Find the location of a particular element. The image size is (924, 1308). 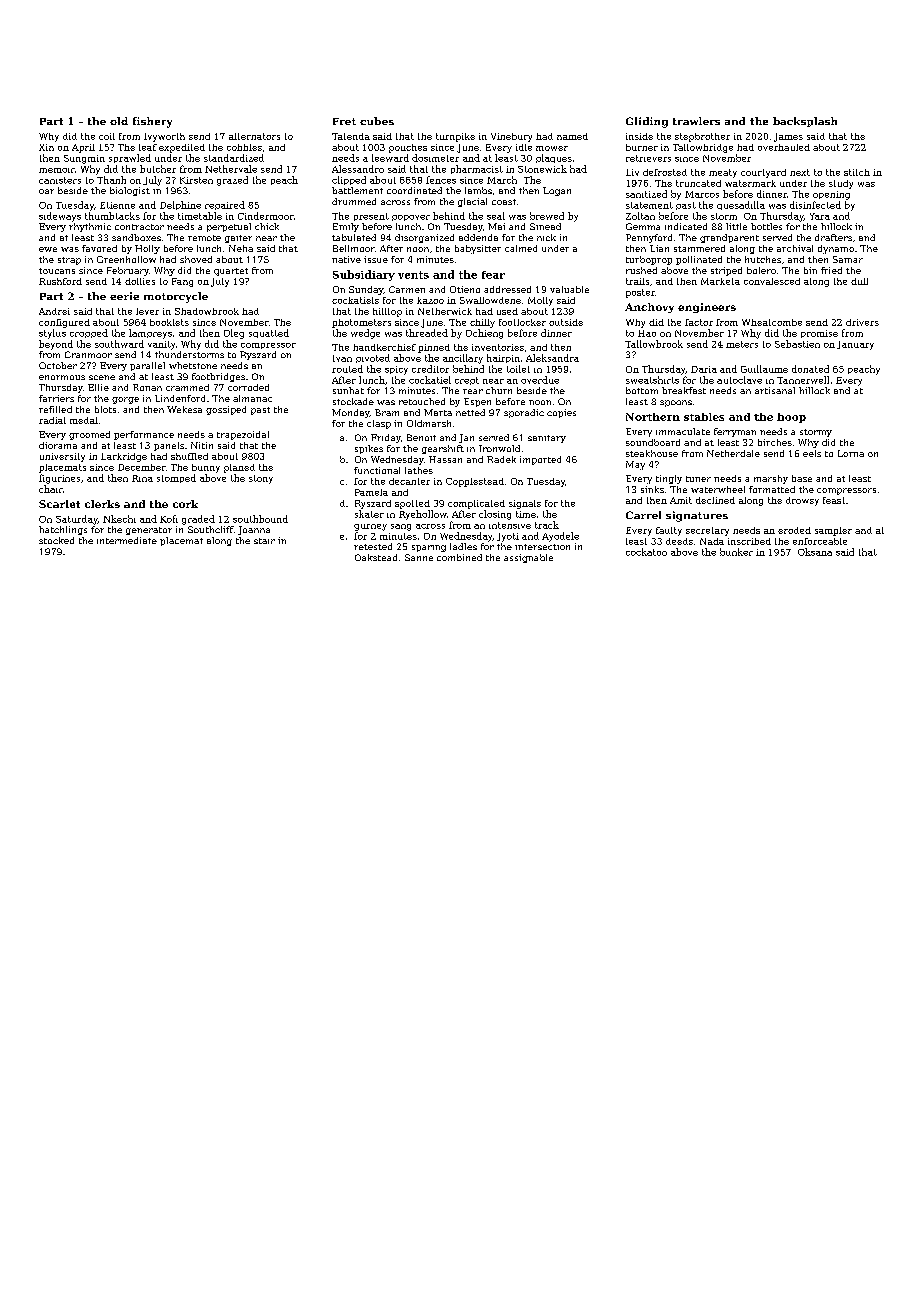

chilly is located at coordinates (482, 323).
